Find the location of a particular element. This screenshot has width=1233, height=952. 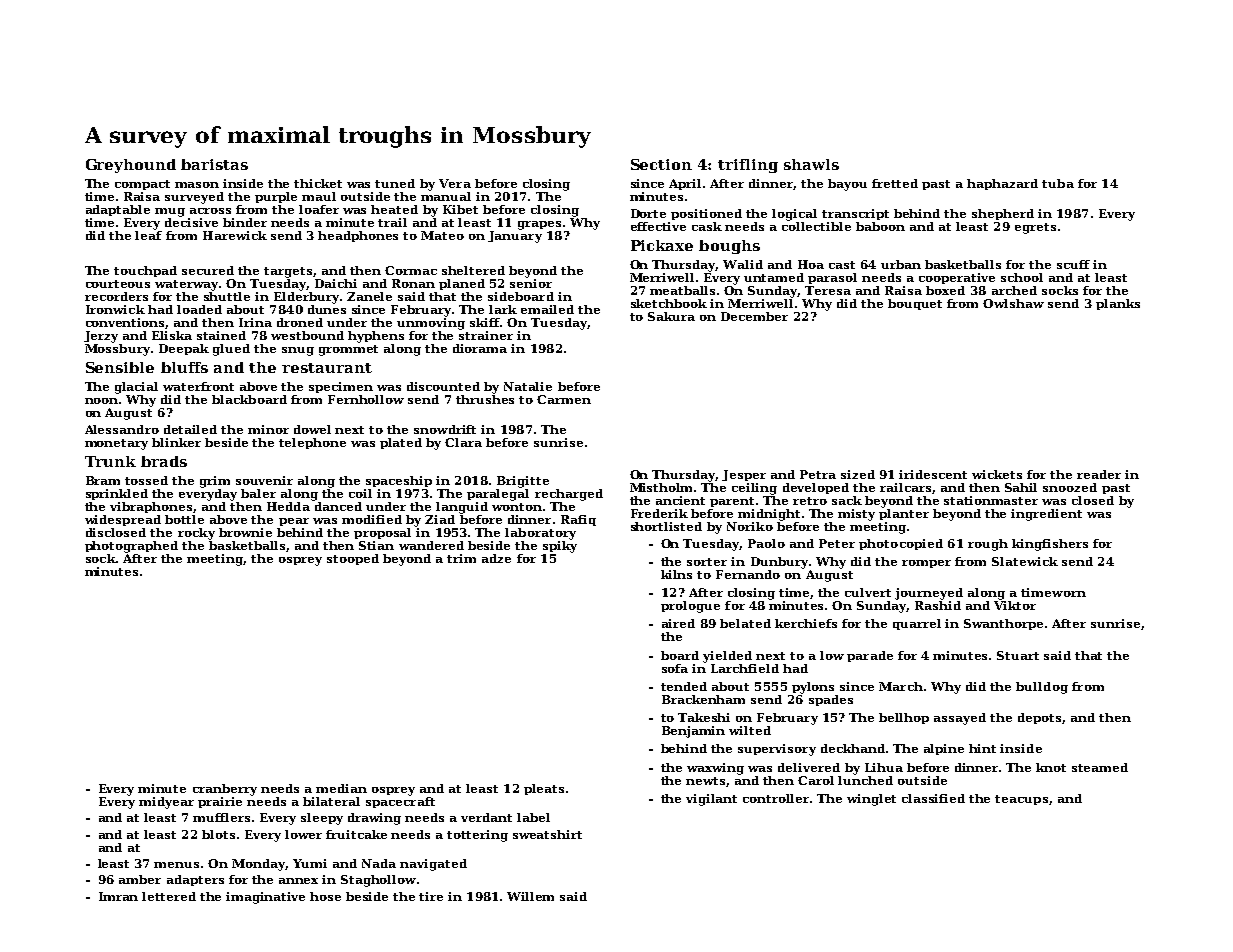

hose is located at coordinates (325, 896).
